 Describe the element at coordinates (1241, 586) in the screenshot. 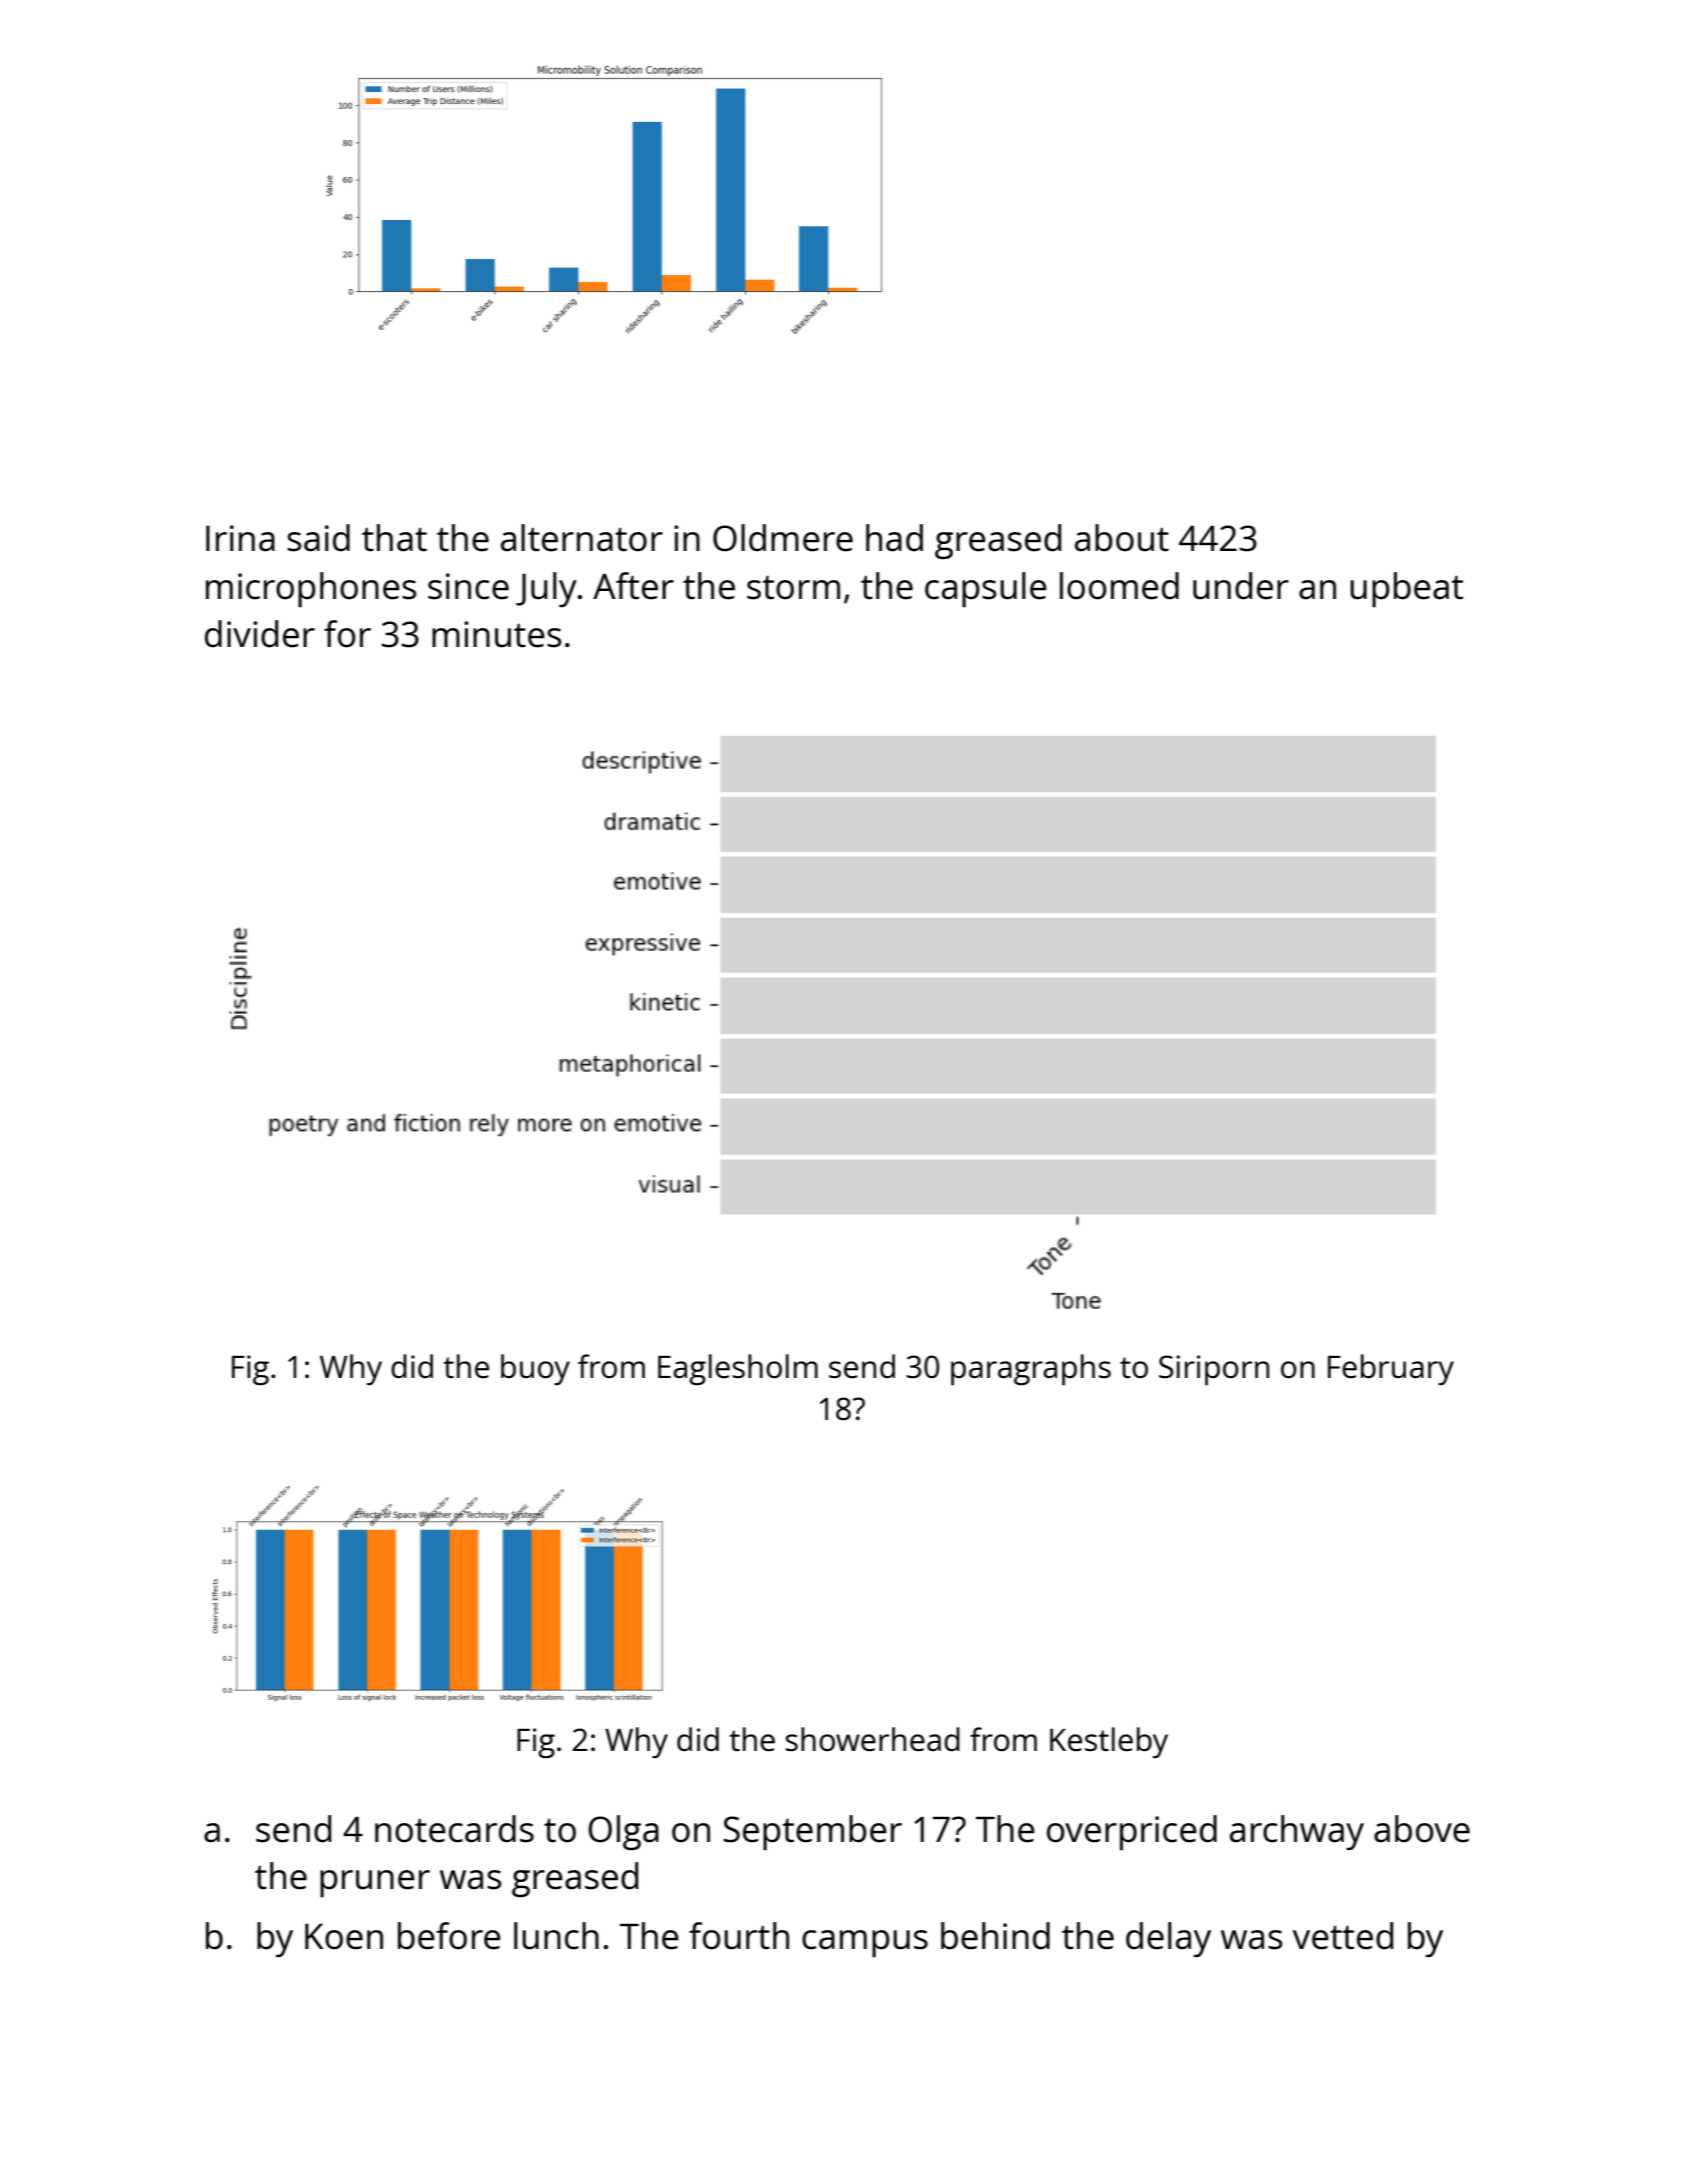

I see `under` at that location.
